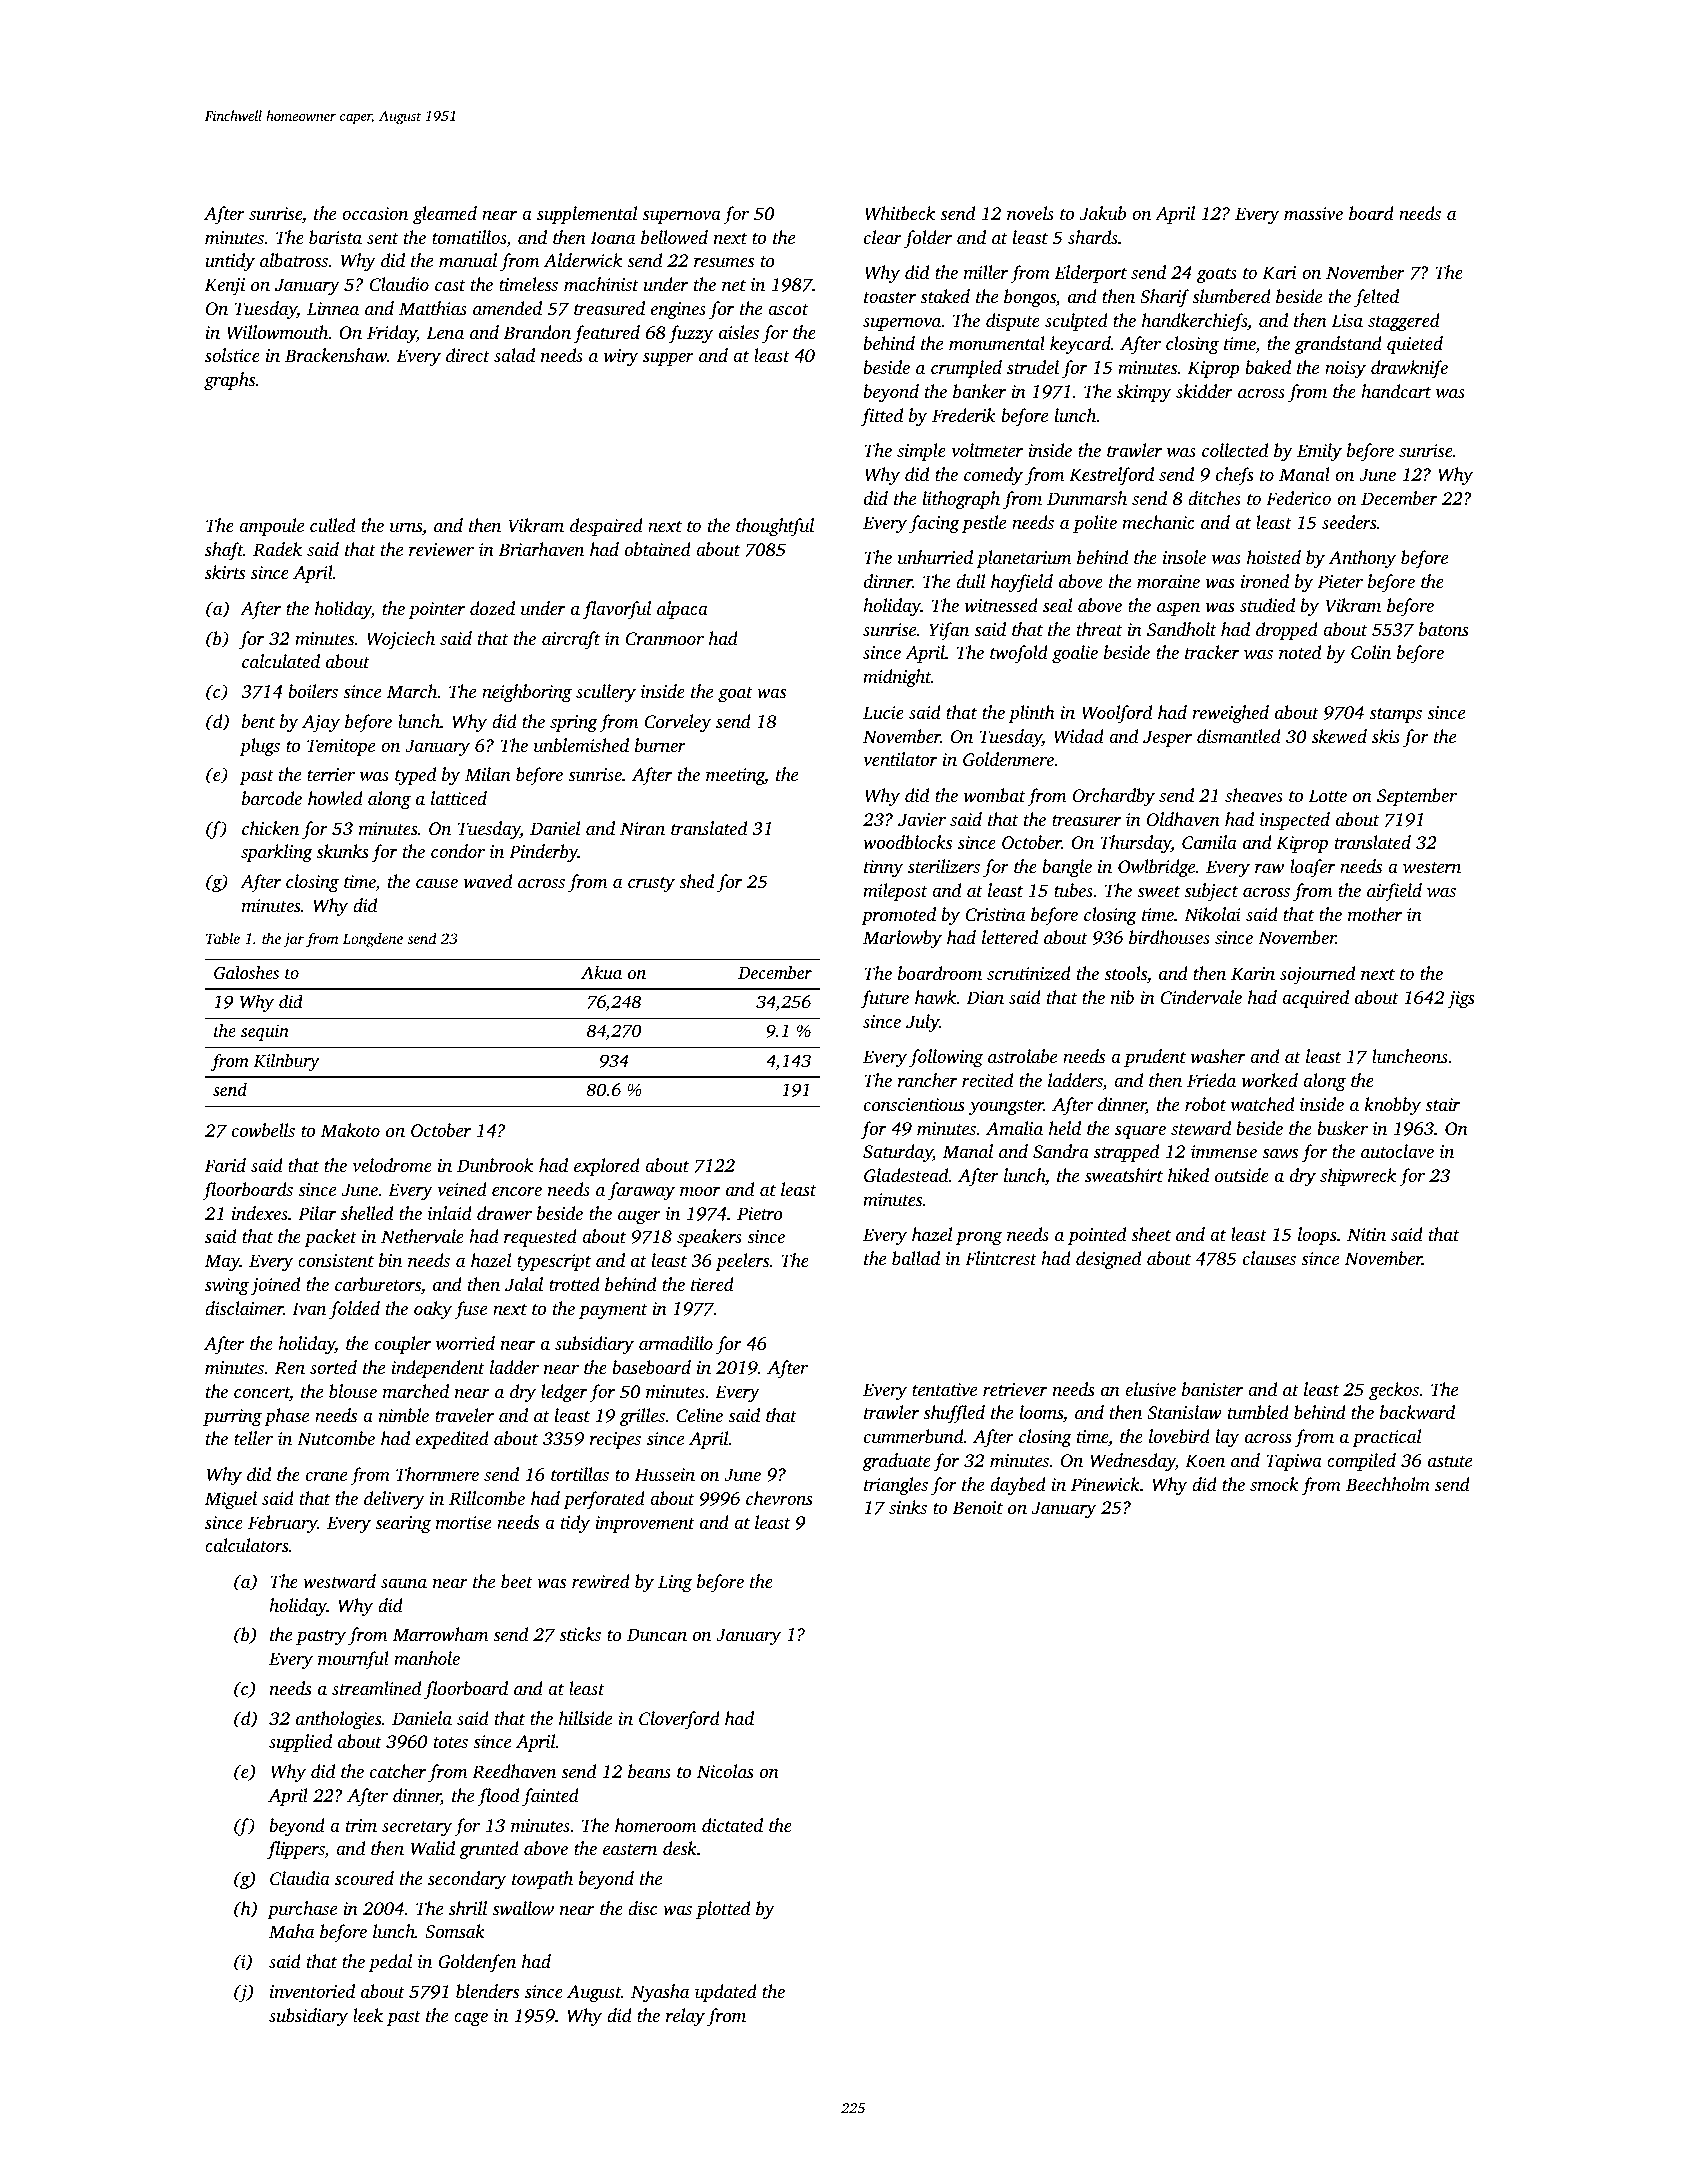  What do you see at coordinates (1313, 213) in the screenshot?
I see `massive` at bounding box center [1313, 213].
